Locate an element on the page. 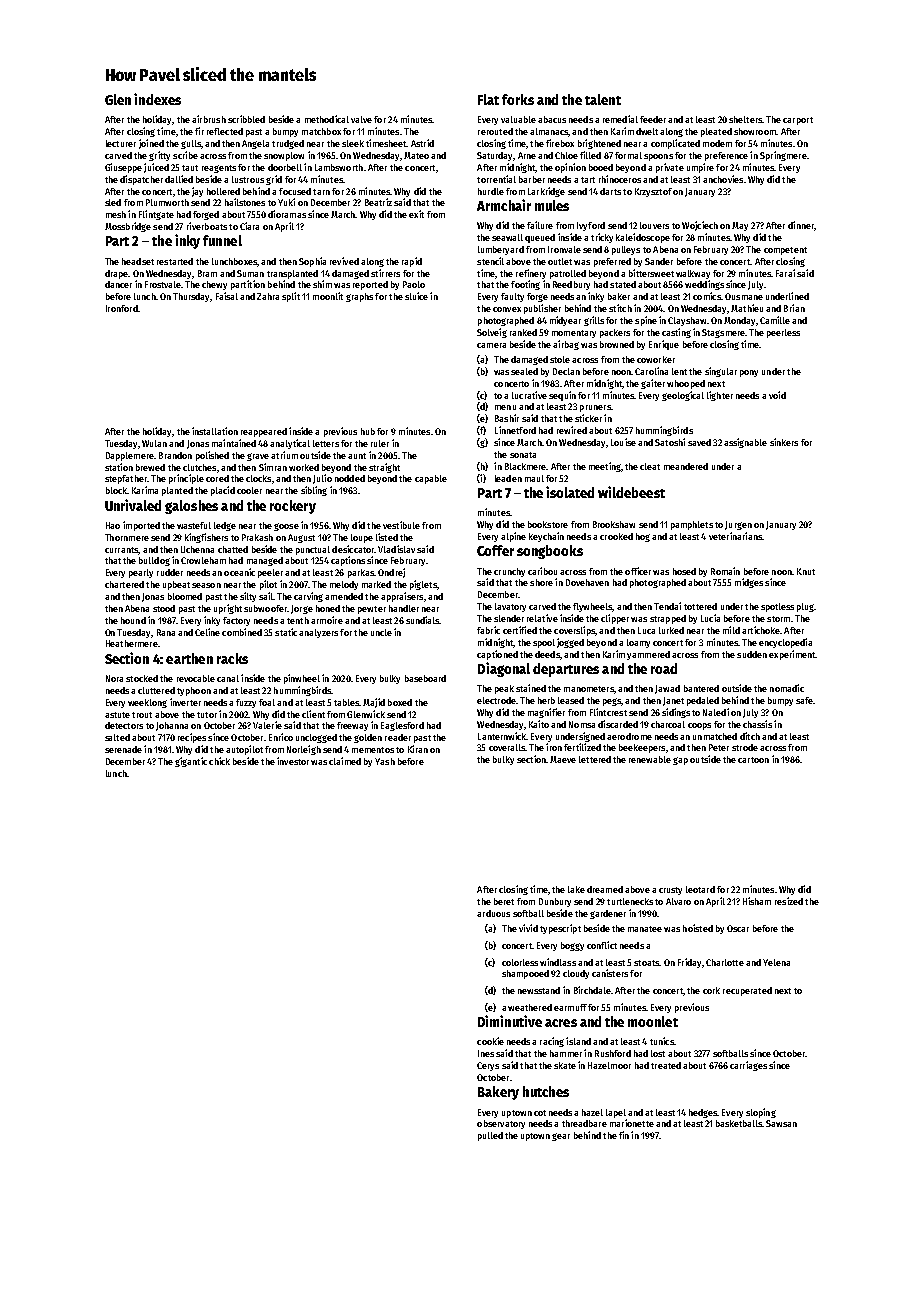 This document has width=924, height=1308. stood is located at coordinates (164, 608).
